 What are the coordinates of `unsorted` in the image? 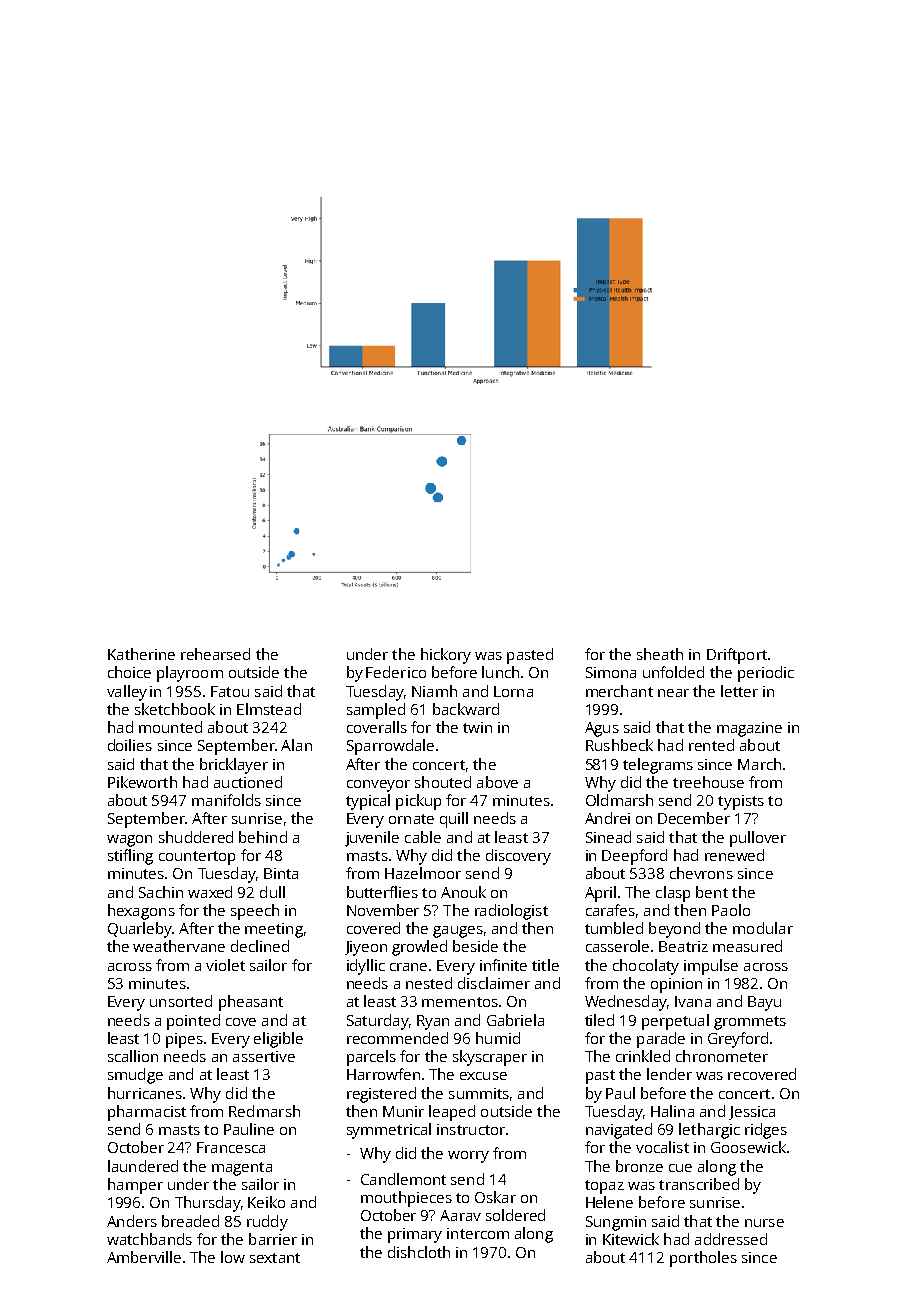 It's located at (181, 1001).
